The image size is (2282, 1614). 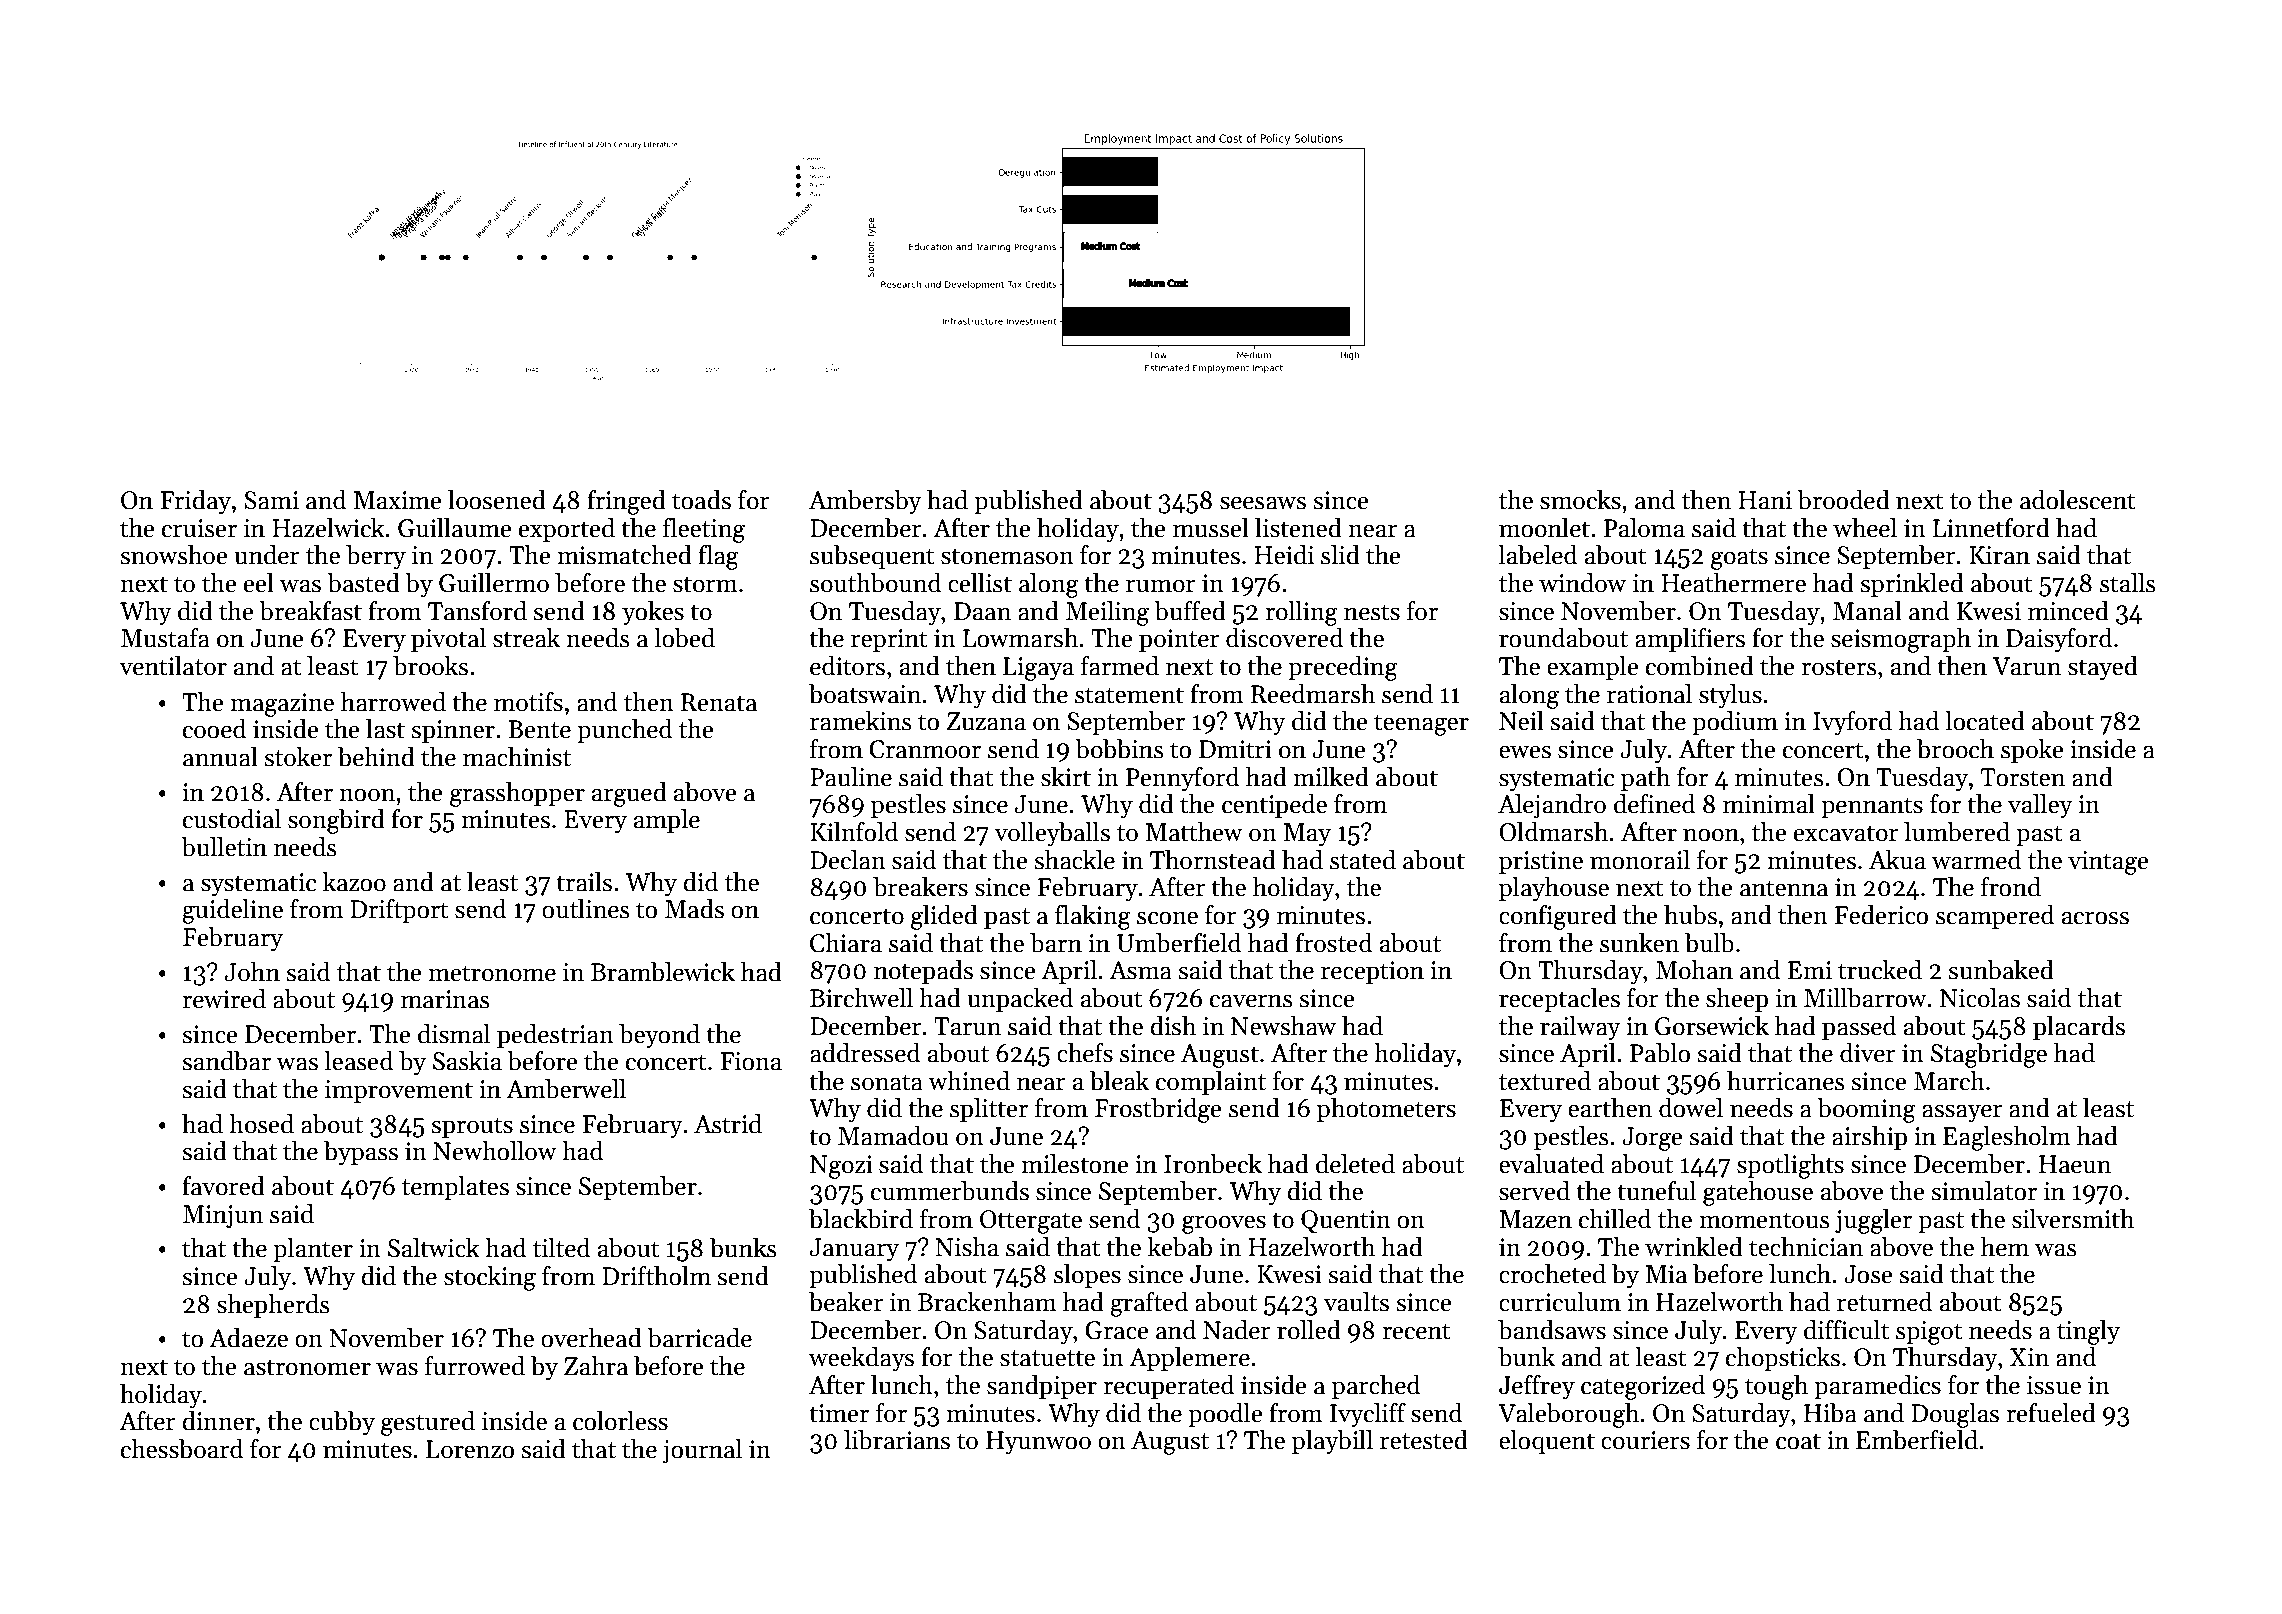 What do you see at coordinates (2007, 1138) in the image?
I see `Eaglesholm` at bounding box center [2007, 1138].
